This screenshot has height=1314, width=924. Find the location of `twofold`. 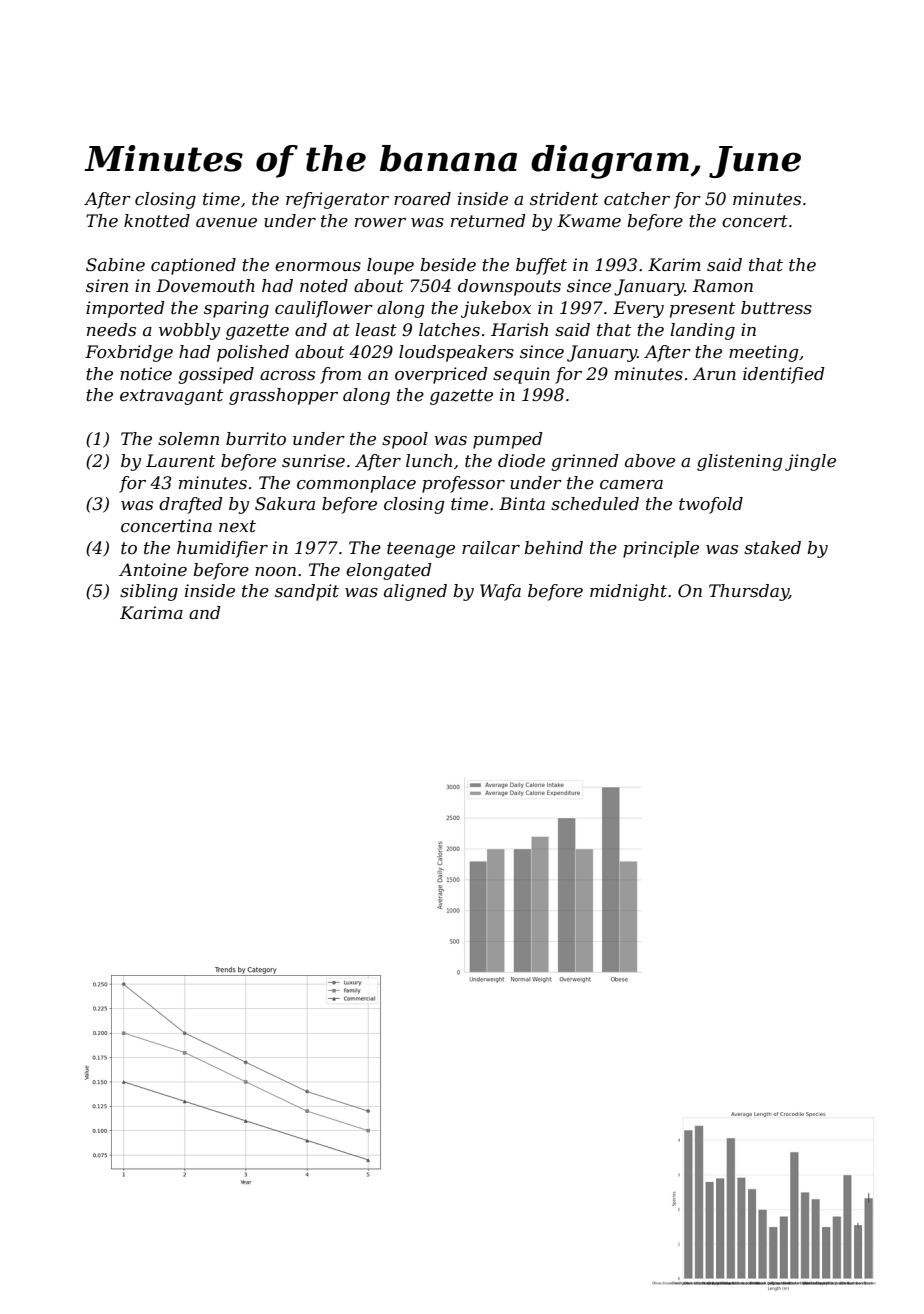

twofold is located at coordinates (711, 505).
